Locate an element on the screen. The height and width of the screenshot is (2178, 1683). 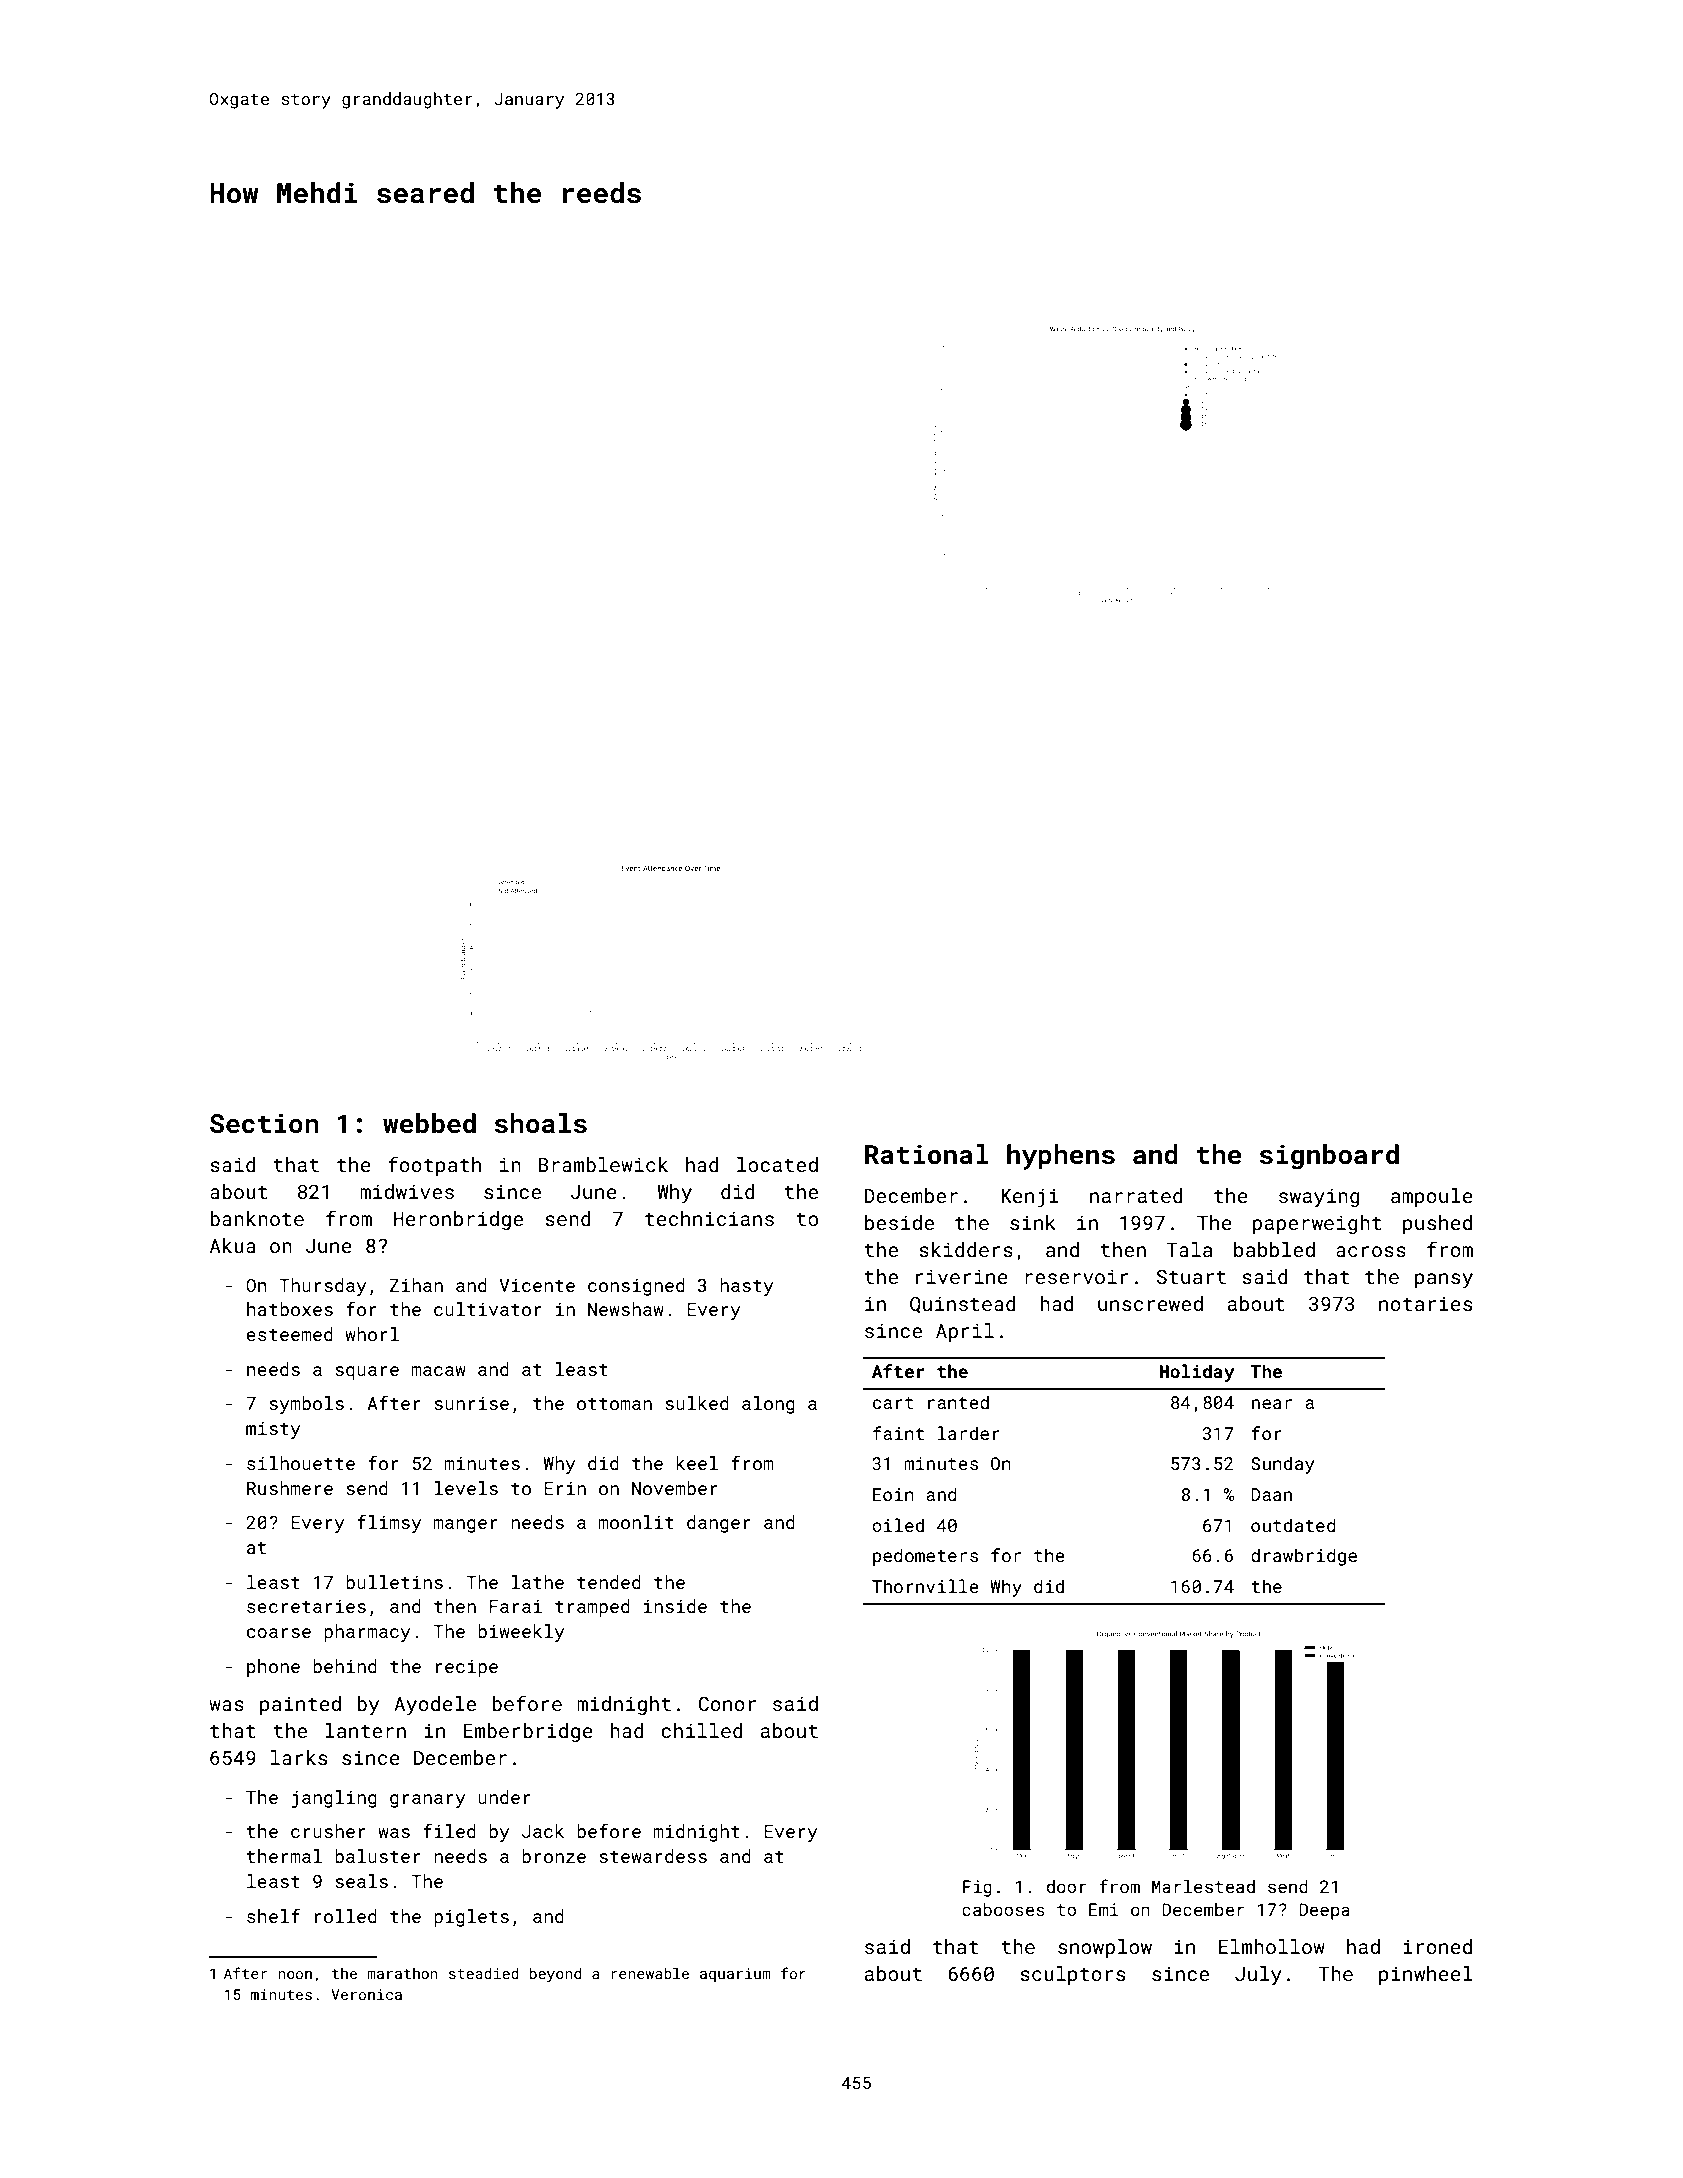
cabooses is located at coordinates (1003, 1909).
